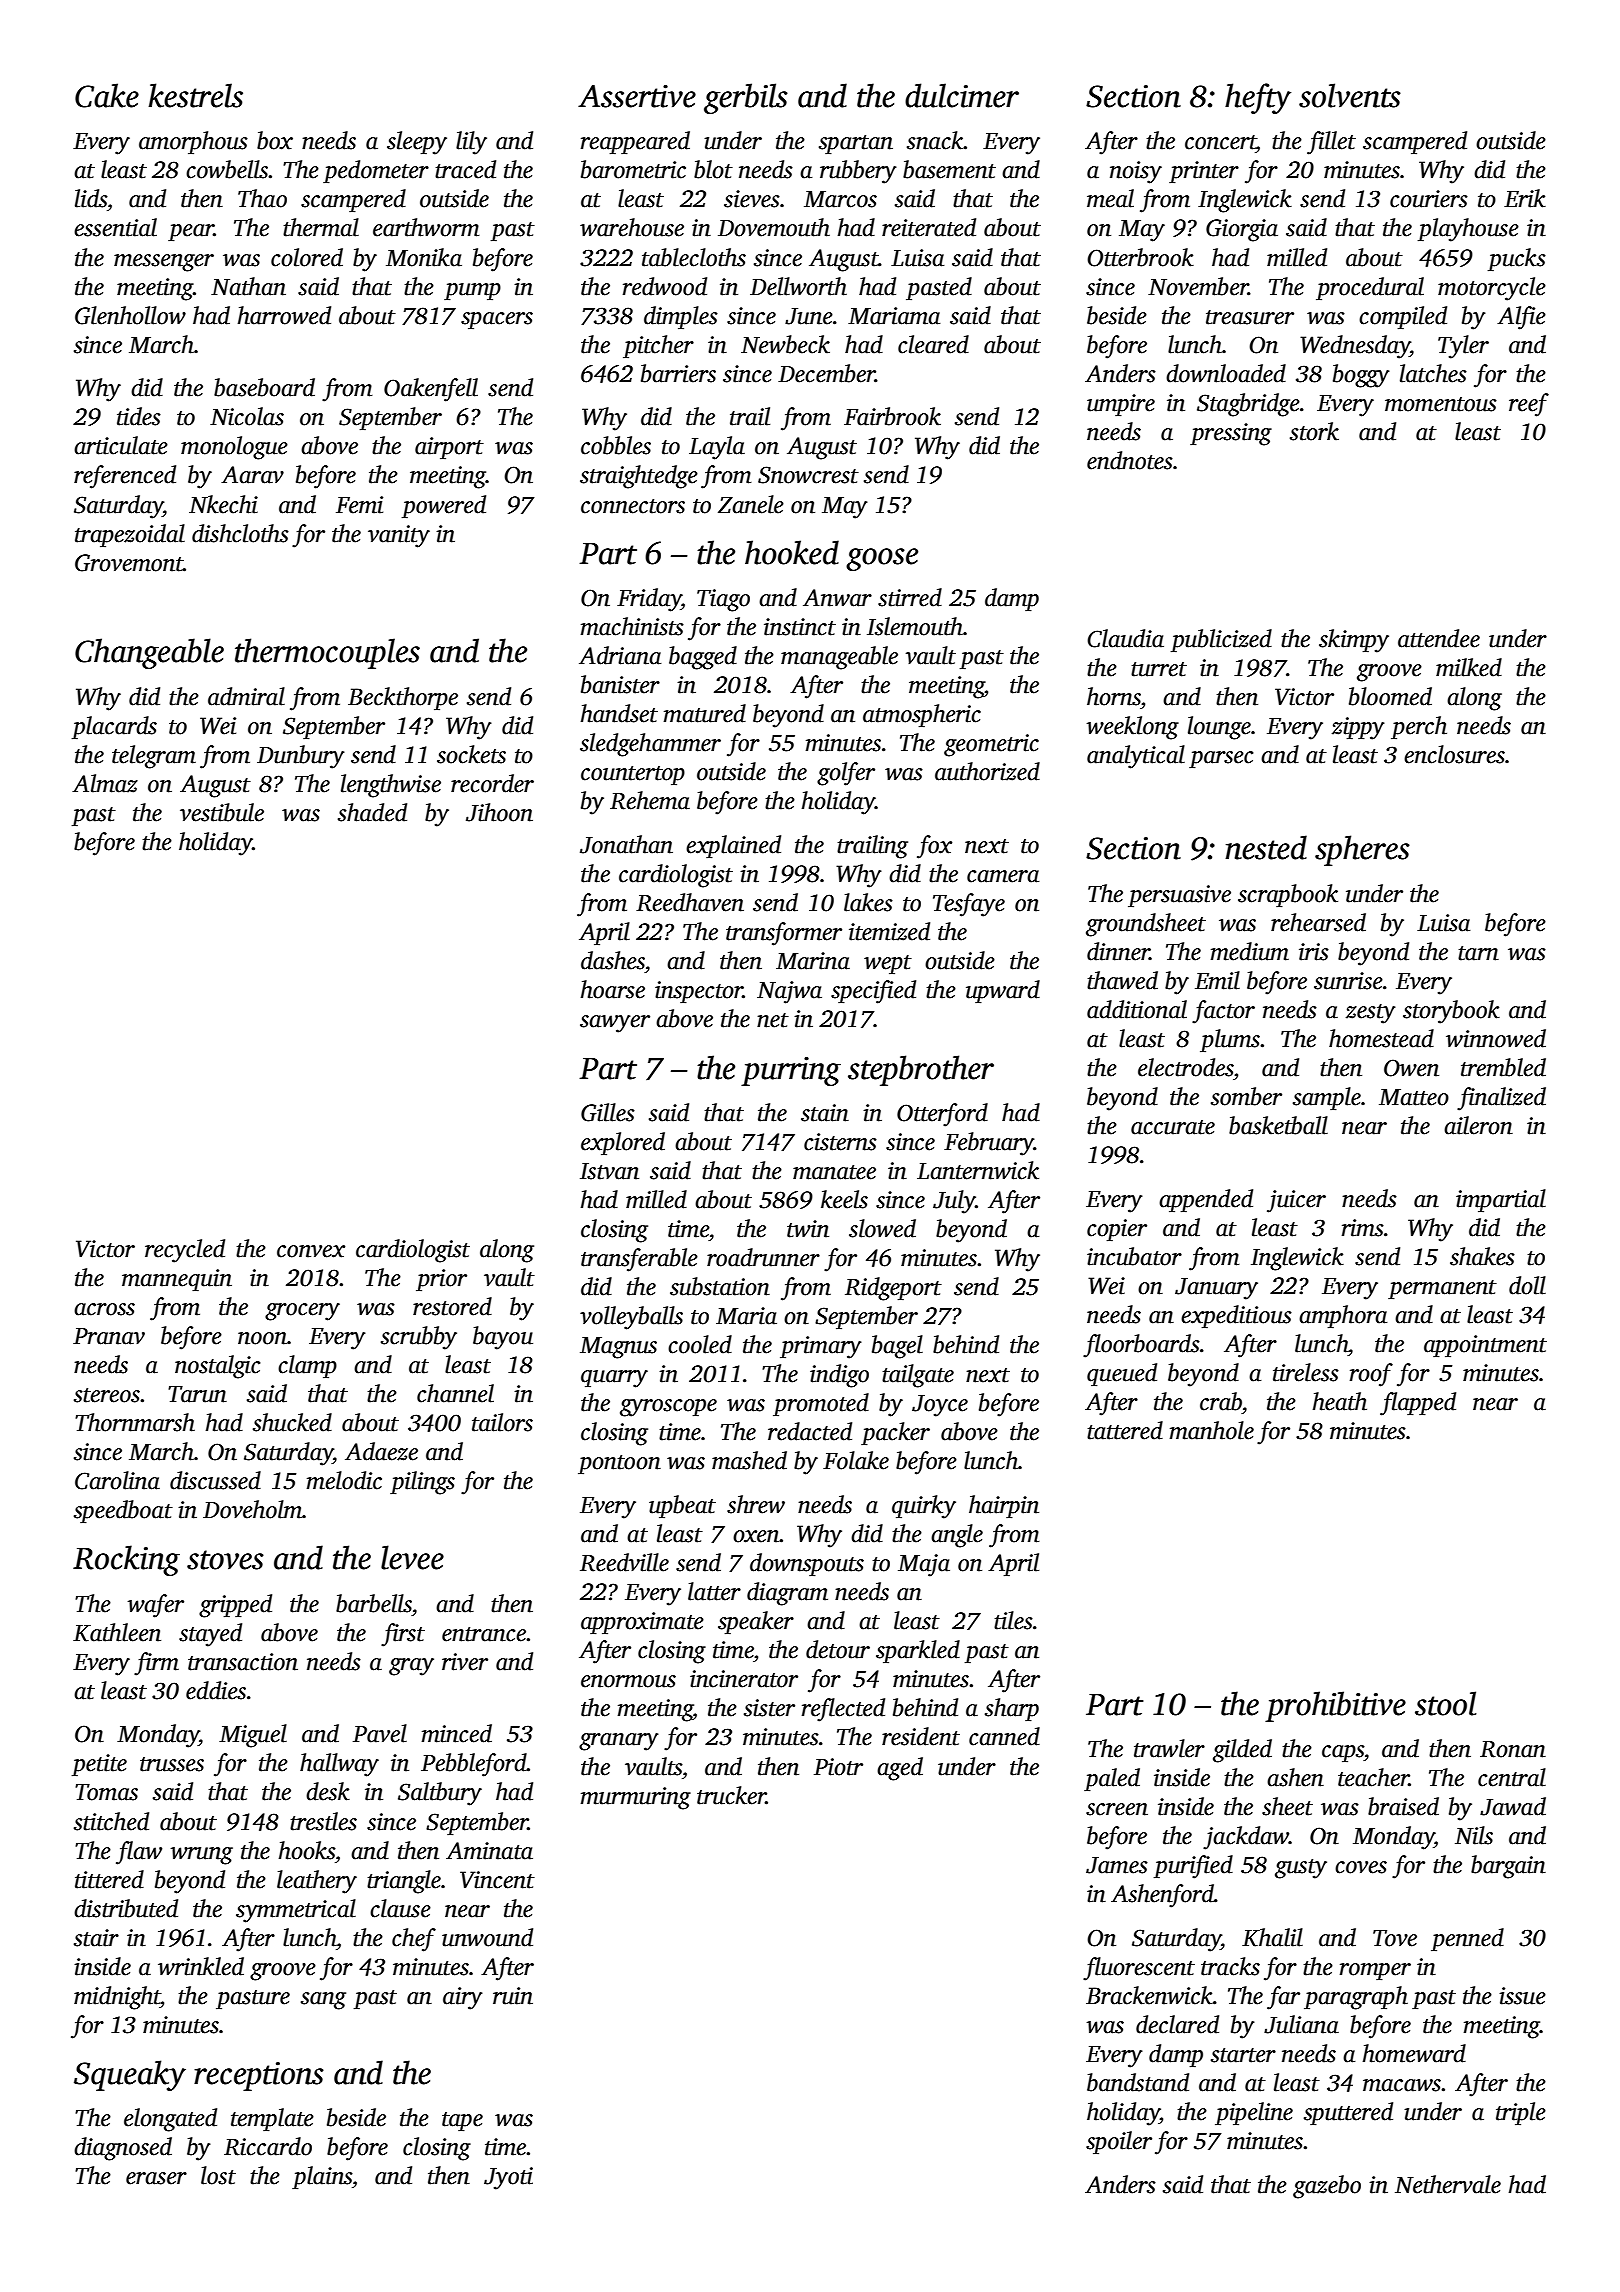 This image has width=1620, height=2292. Describe the element at coordinates (639, 1260) in the image. I see `transferable` at that location.
